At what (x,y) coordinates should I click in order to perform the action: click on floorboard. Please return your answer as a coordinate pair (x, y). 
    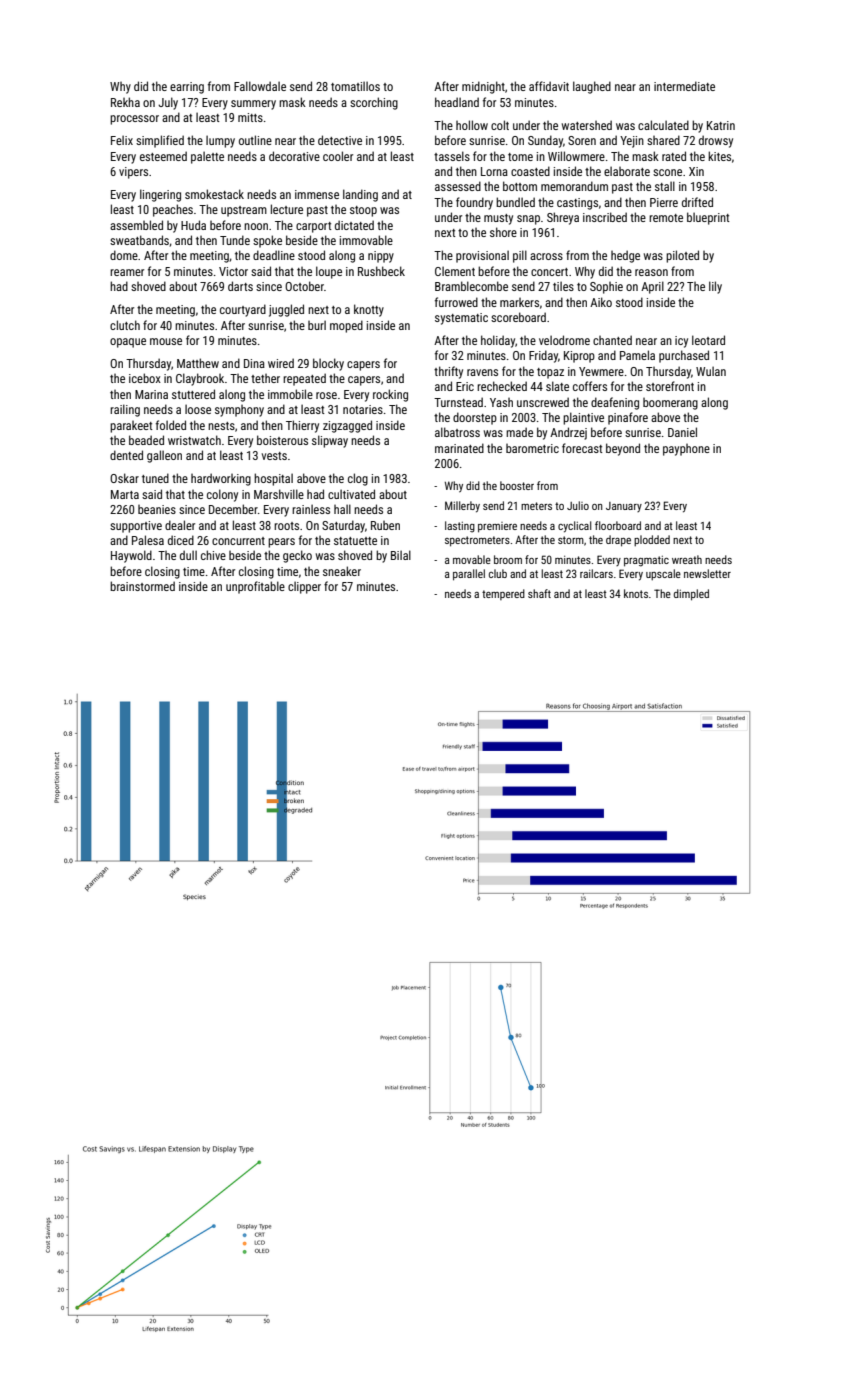
    Looking at the image, I should click on (618, 525).
